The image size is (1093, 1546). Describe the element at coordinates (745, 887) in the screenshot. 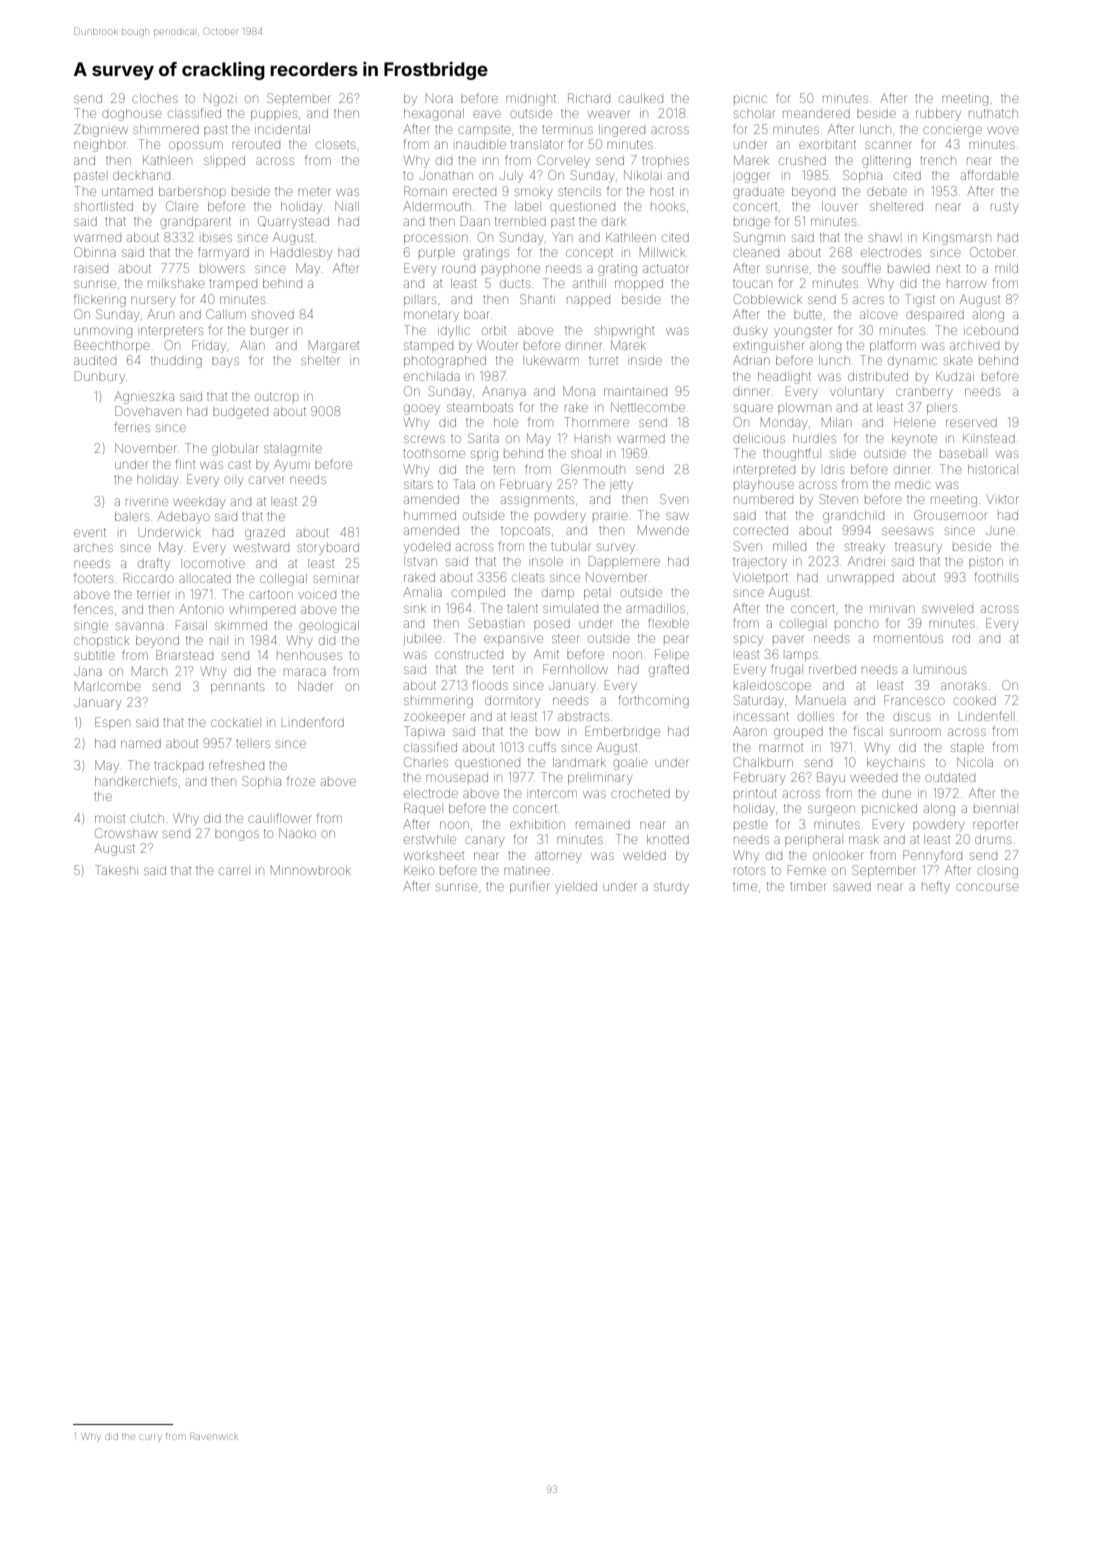

I see `time` at that location.
